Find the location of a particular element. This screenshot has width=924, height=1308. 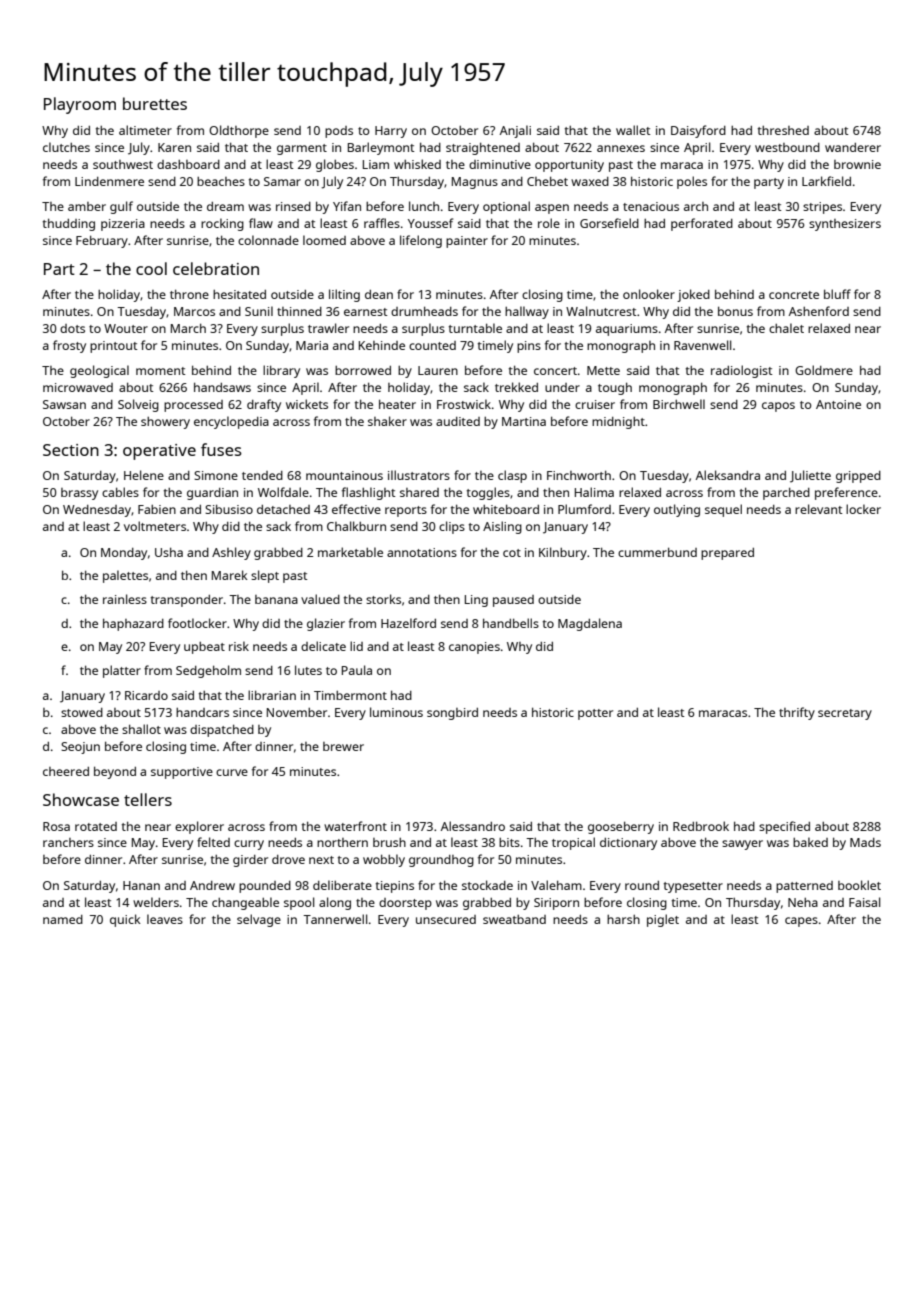

songbird is located at coordinates (452, 714).
